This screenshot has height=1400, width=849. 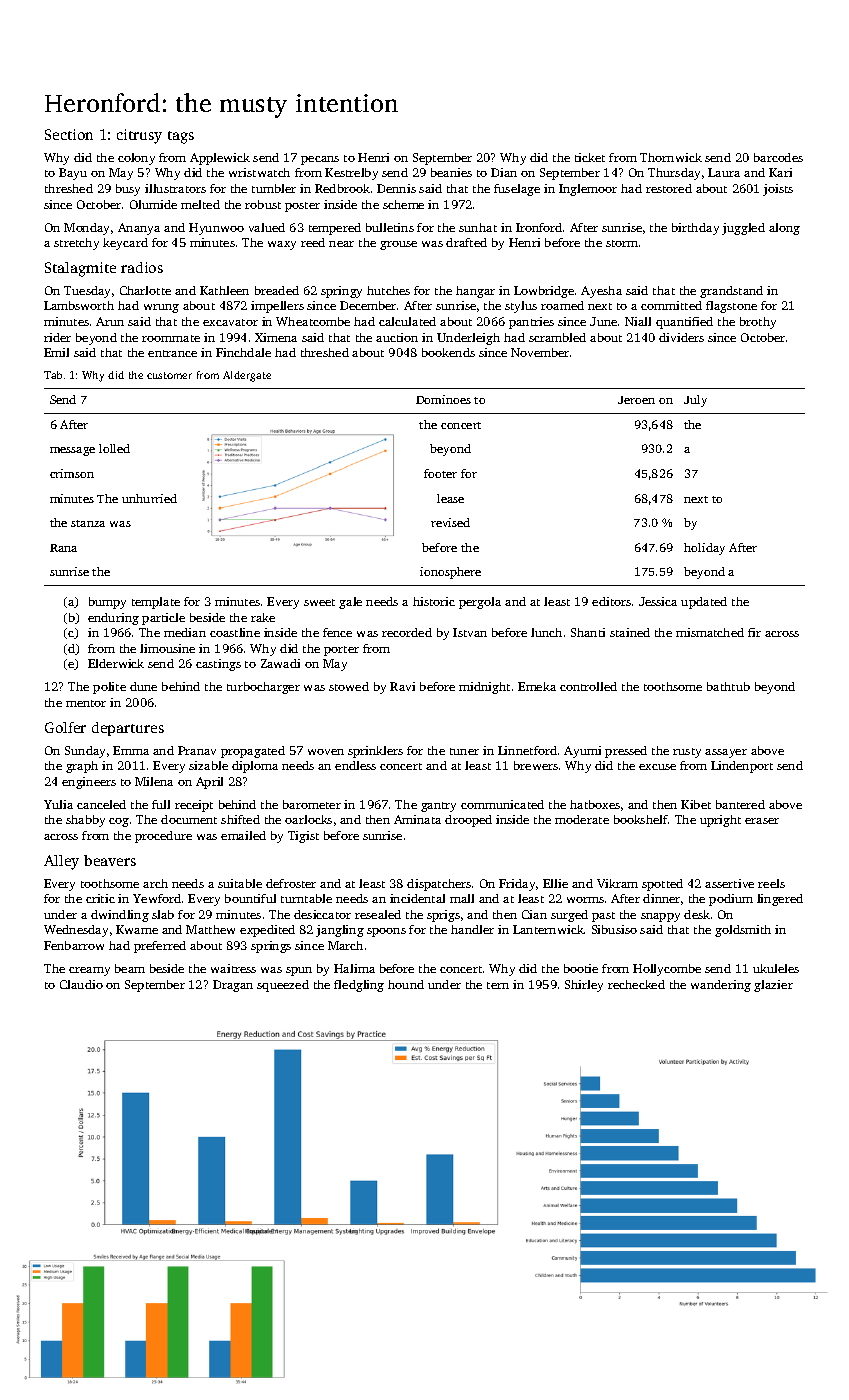 What do you see at coordinates (617, 883) in the screenshot?
I see `Vikram` at bounding box center [617, 883].
